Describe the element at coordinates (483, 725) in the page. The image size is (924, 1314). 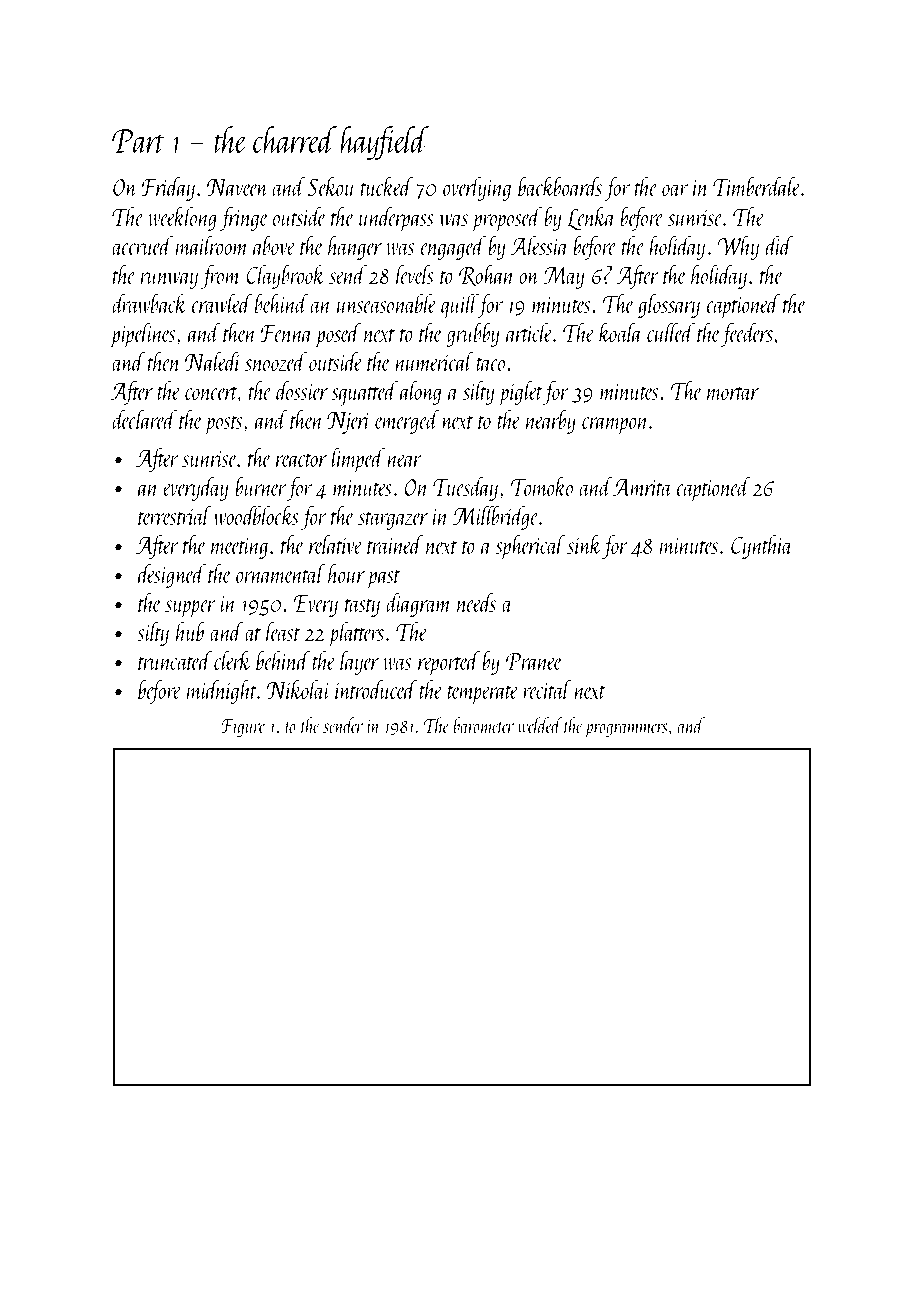
I see `barometer` at that location.
